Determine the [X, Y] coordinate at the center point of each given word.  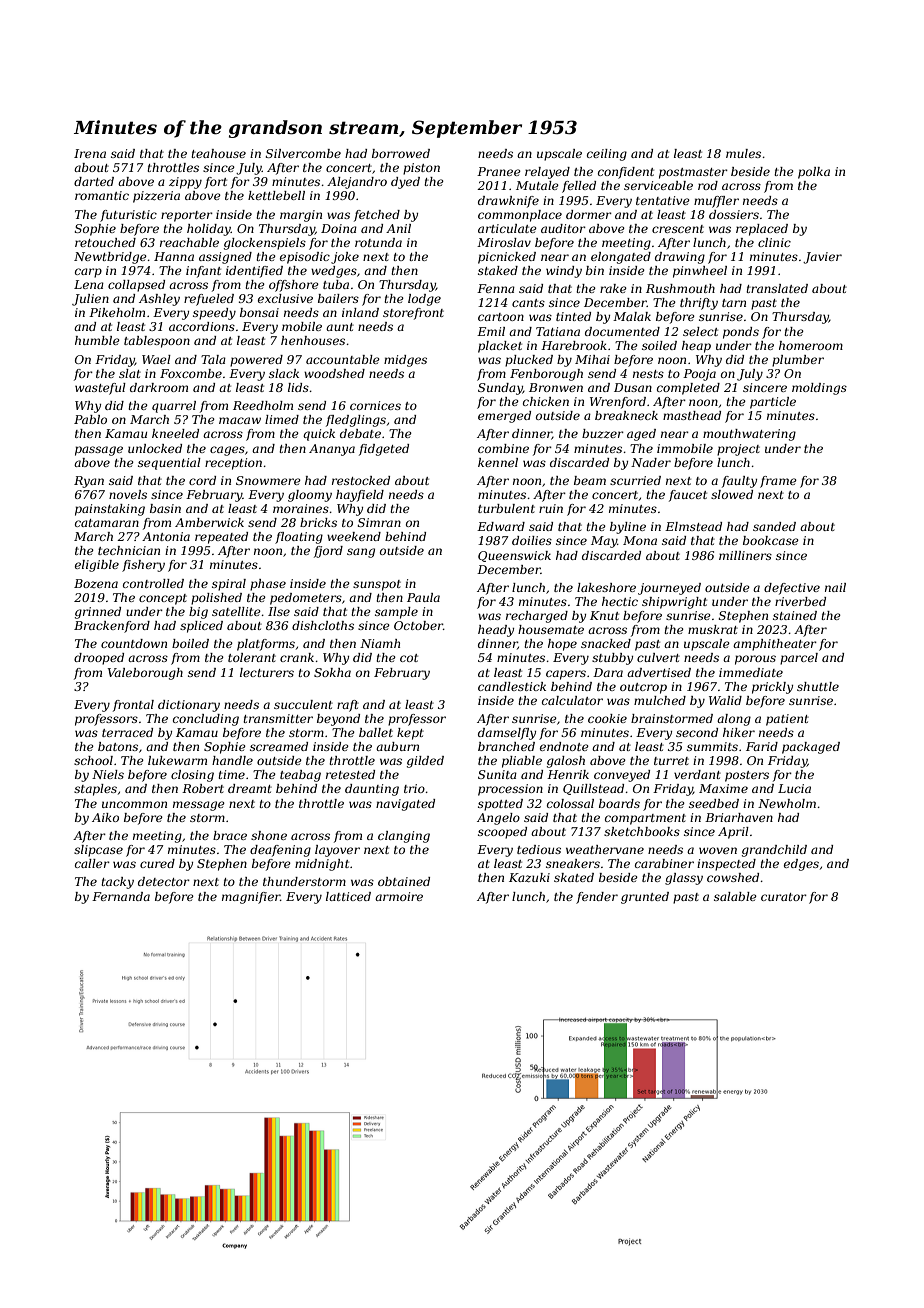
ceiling [607, 155]
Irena [90, 153]
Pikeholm [117, 312]
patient [787, 720]
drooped [99, 659]
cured [157, 863]
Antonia [166, 536]
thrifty [699, 304]
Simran [379, 522]
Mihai [592, 359]
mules [743, 153]
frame [778, 482]
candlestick [512, 686]
